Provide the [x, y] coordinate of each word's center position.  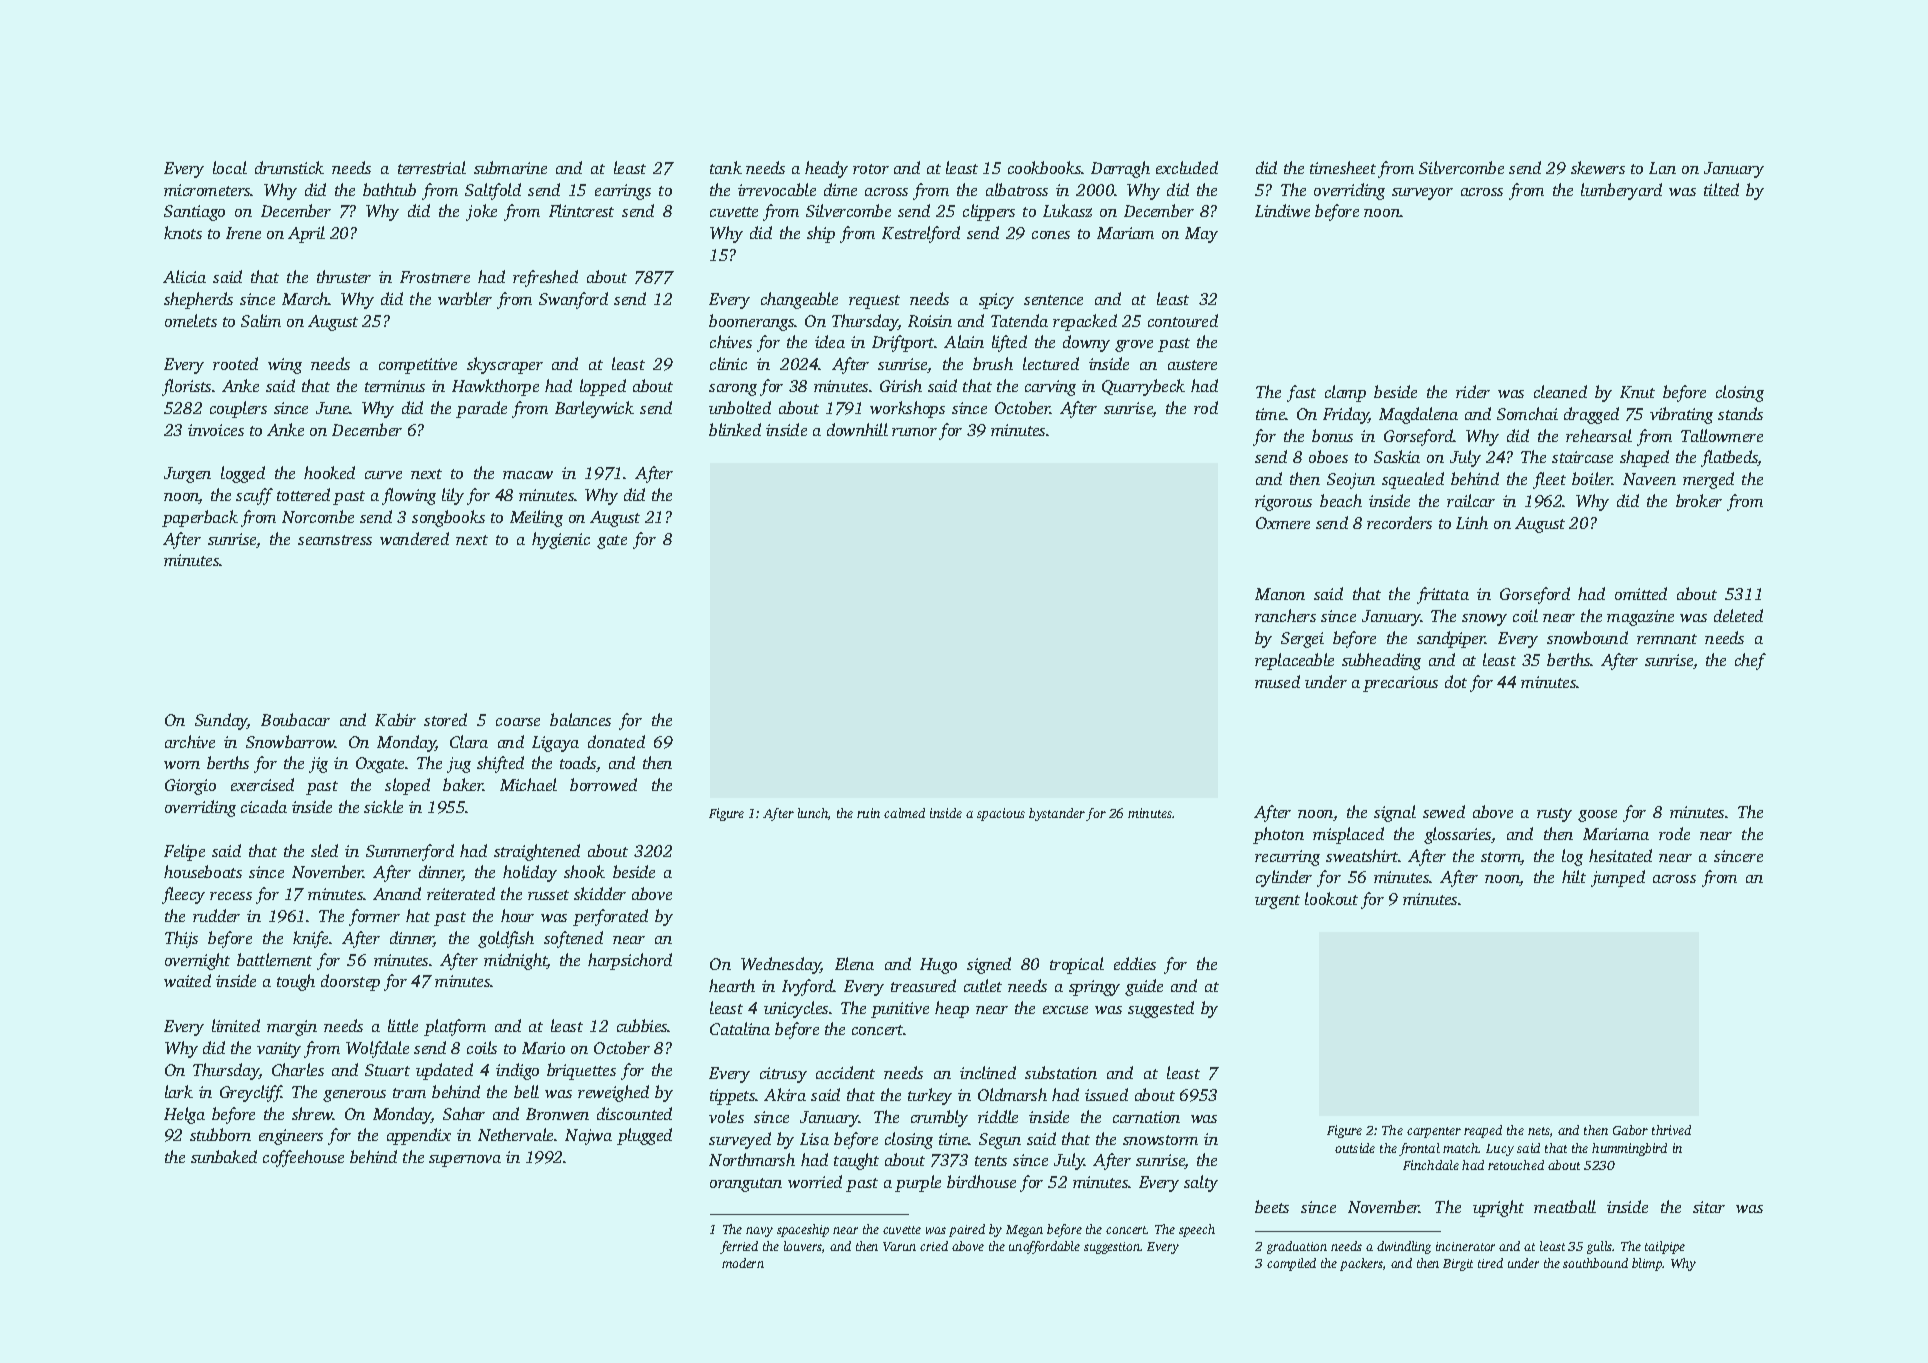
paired [967, 1230]
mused [1277, 681]
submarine [510, 167]
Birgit [1458, 1265]
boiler [1592, 478]
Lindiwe [1282, 210]
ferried [739, 1247]
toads [578, 764]
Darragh [1120, 169]
